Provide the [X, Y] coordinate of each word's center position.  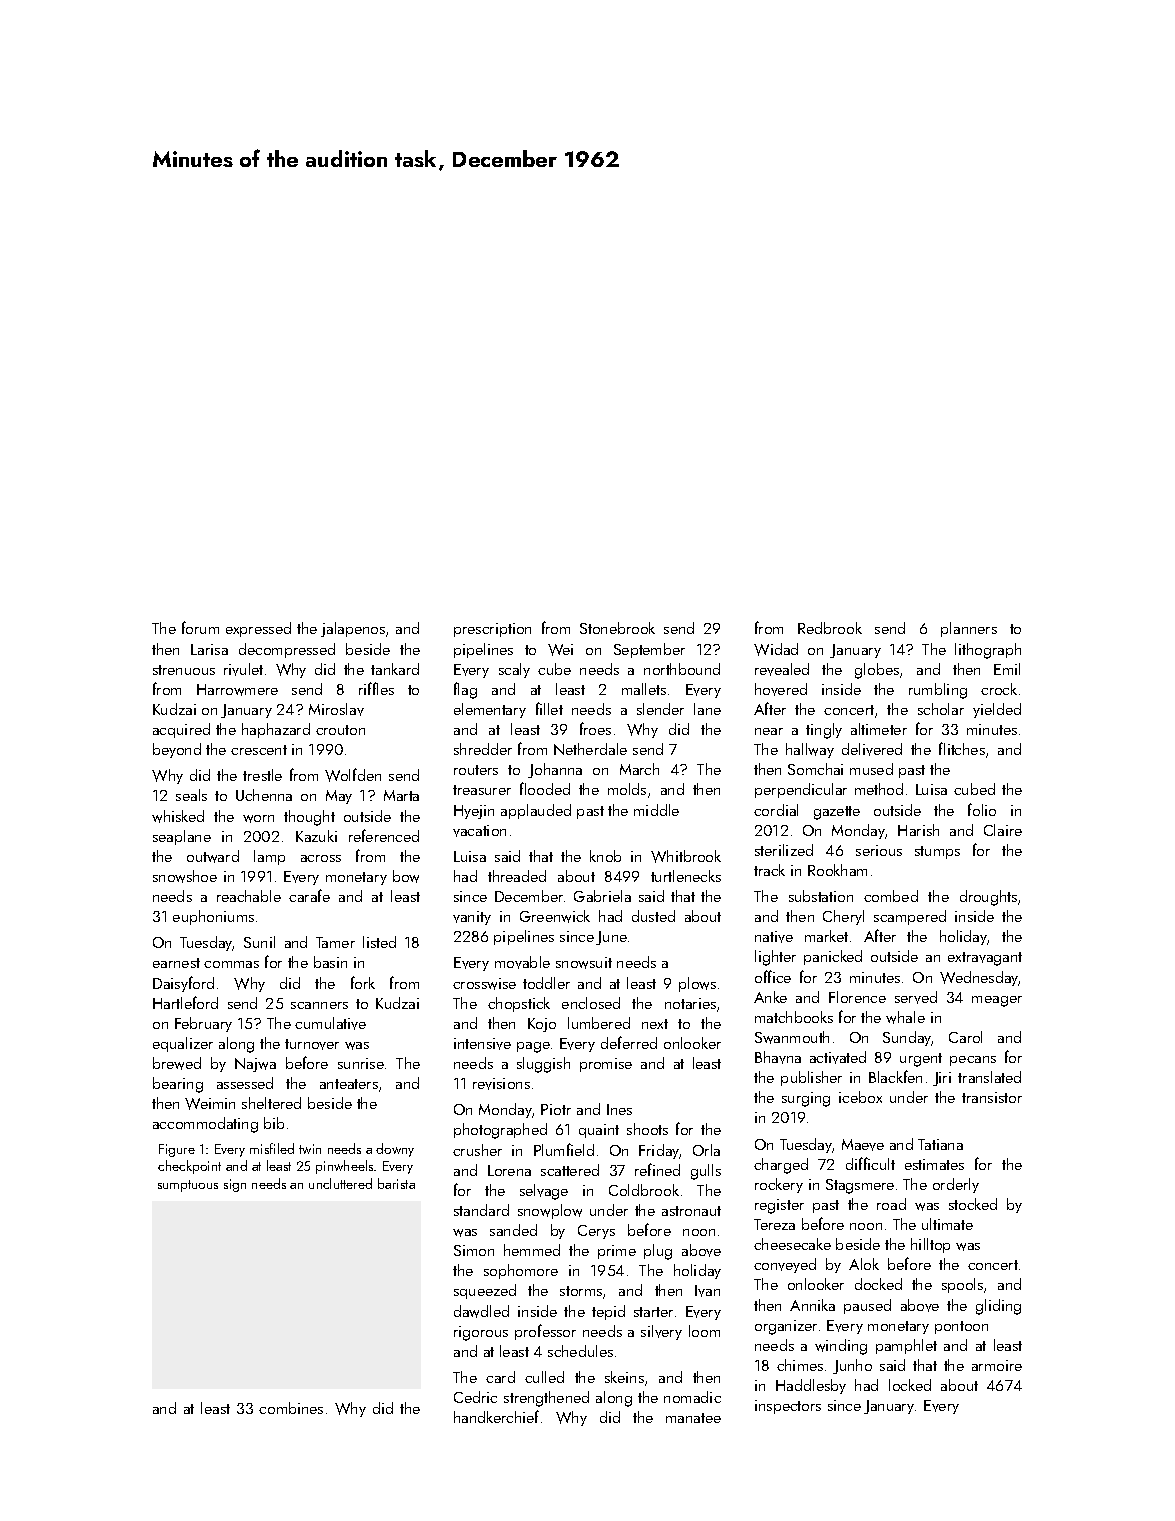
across [321, 858]
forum [200, 627]
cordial [776, 810]
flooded [545, 788]
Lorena [509, 1170]
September [649, 650]
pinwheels [344, 1167]
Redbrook [830, 628]
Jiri [942, 1079]
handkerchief [496, 1416]
